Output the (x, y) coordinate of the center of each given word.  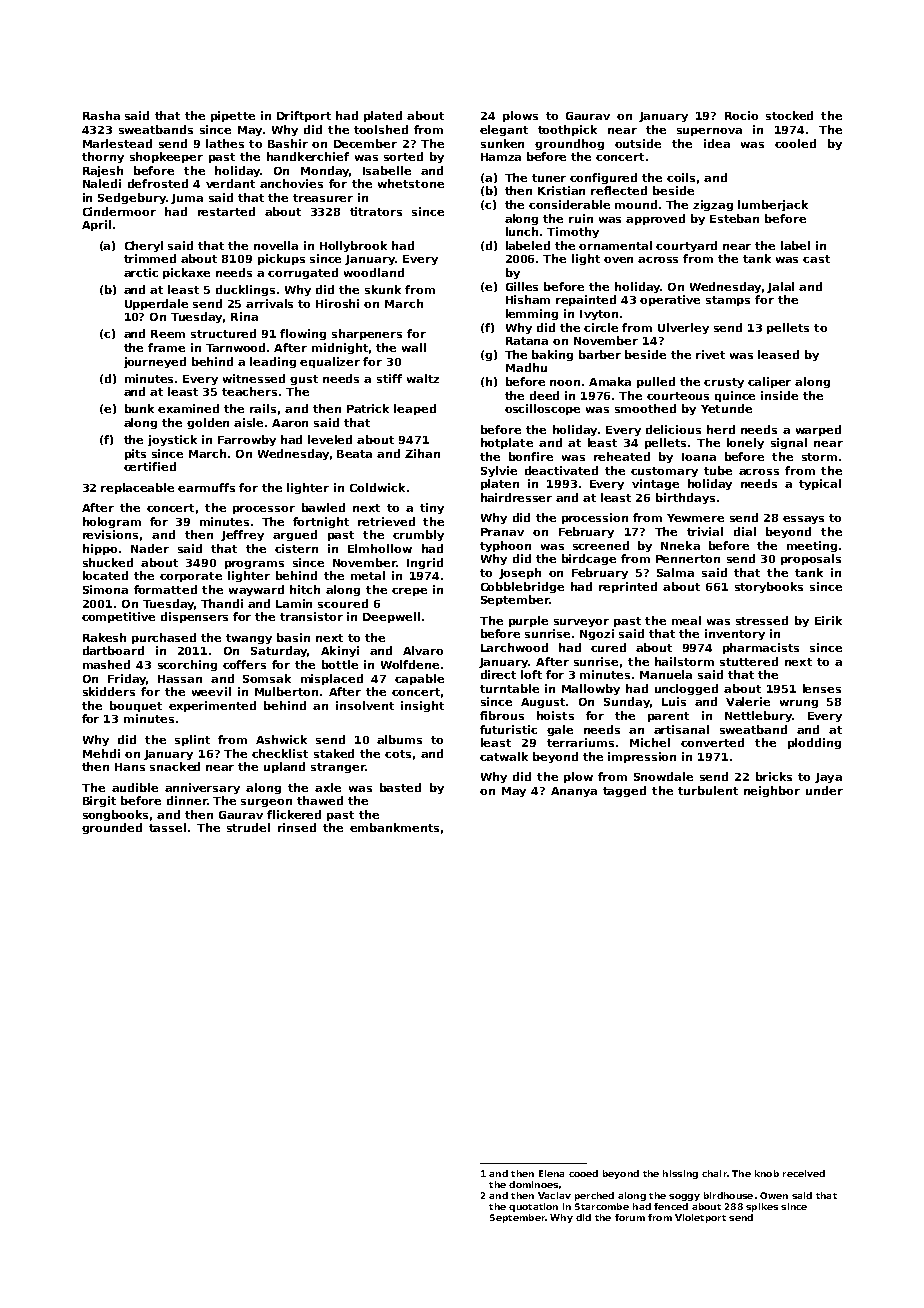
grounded (112, 828)
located (105, 575)
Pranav (502, 532)
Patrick (368, 408)
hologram (112, 522)
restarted (226, 211)
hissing (680, 1174)
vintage (655, 484)
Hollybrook (353, 246)
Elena (551, 1173)
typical (820, 484)
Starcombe (602, 1206)
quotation (533, 1207)
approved (655, 219)
